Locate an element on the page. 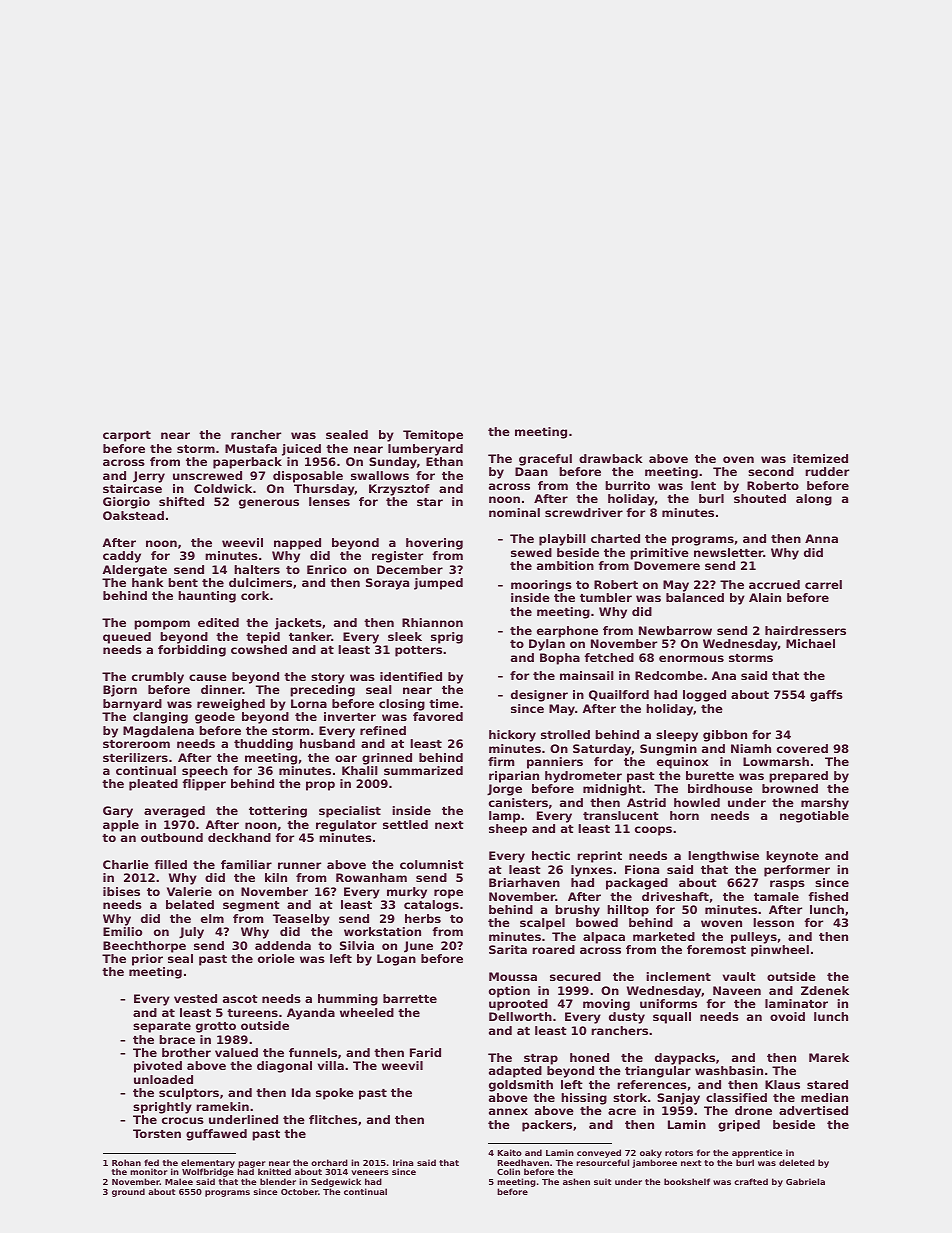  carrel is located at coordinates (823, 584).
